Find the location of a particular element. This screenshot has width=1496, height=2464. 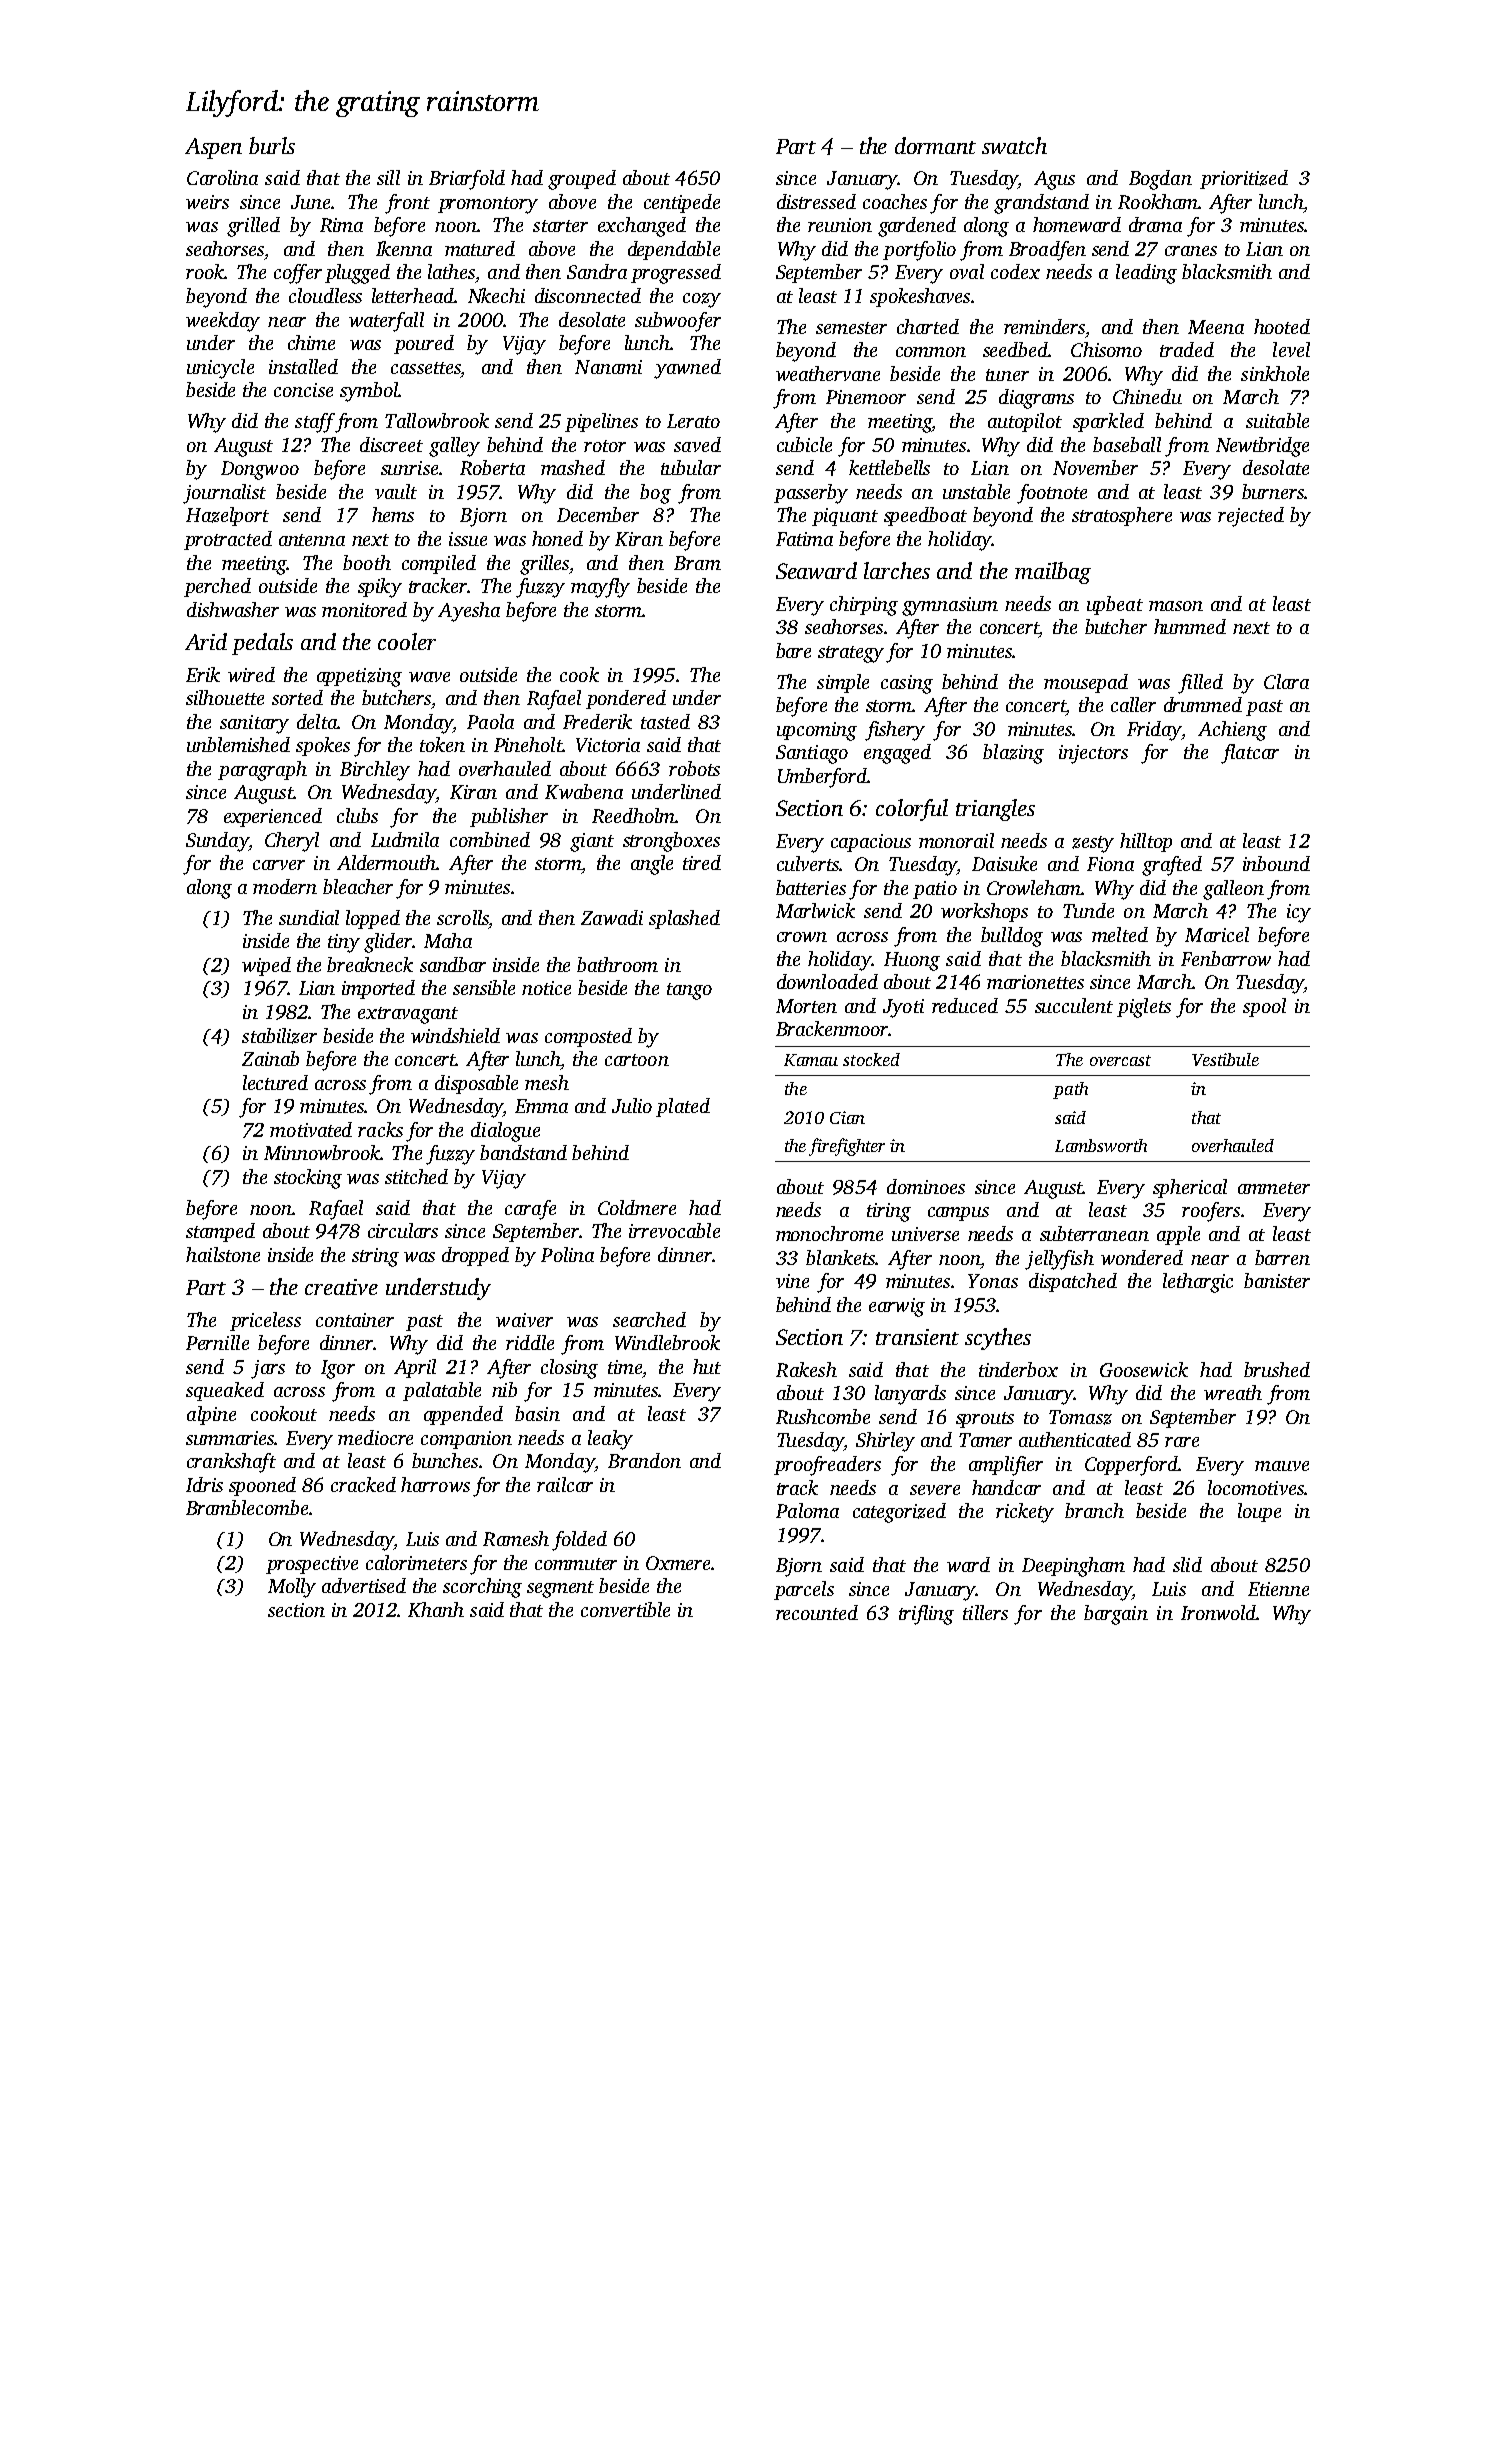

dormant is located at coordinates (935, 145).
